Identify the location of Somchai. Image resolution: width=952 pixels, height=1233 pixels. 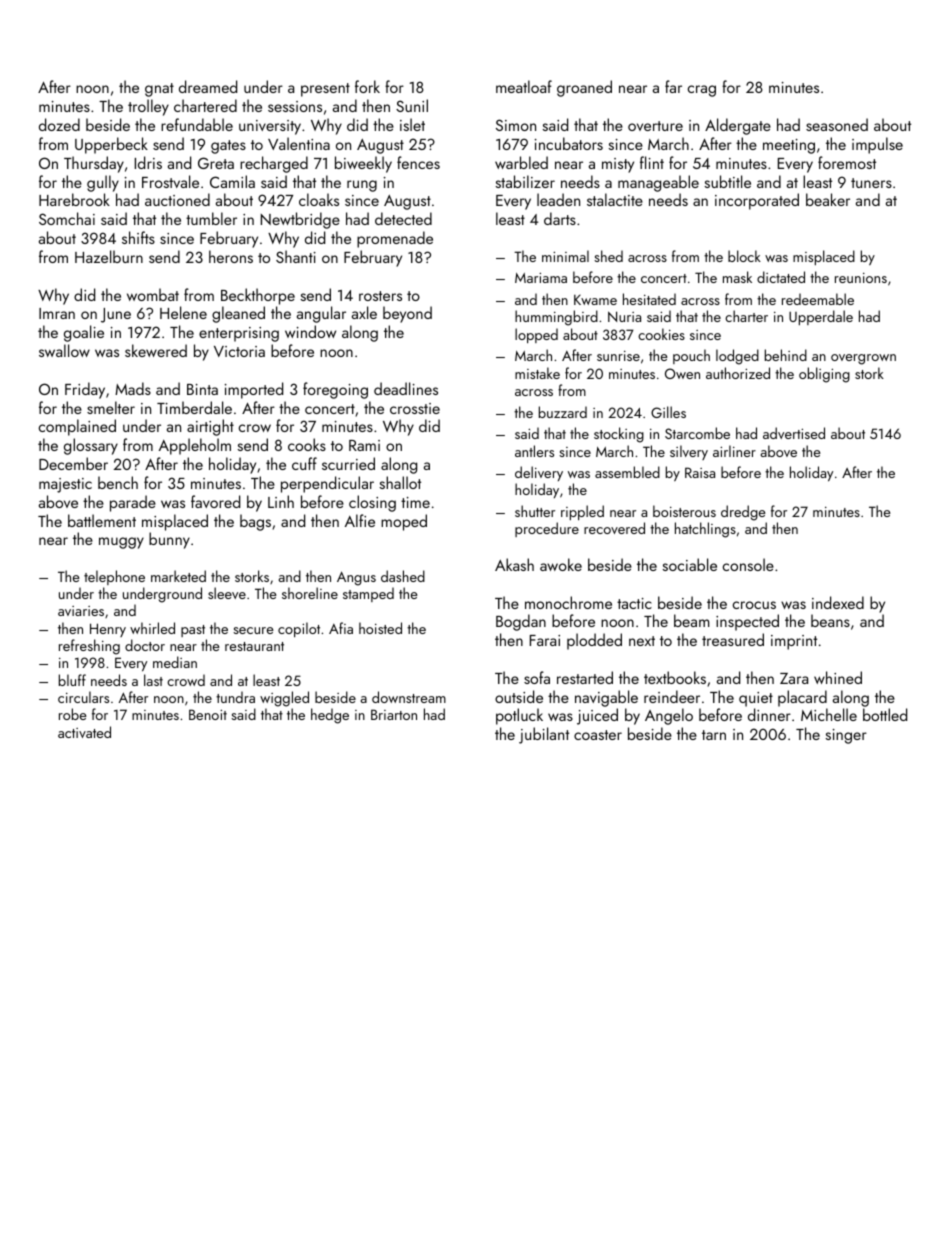
(67, 218).
